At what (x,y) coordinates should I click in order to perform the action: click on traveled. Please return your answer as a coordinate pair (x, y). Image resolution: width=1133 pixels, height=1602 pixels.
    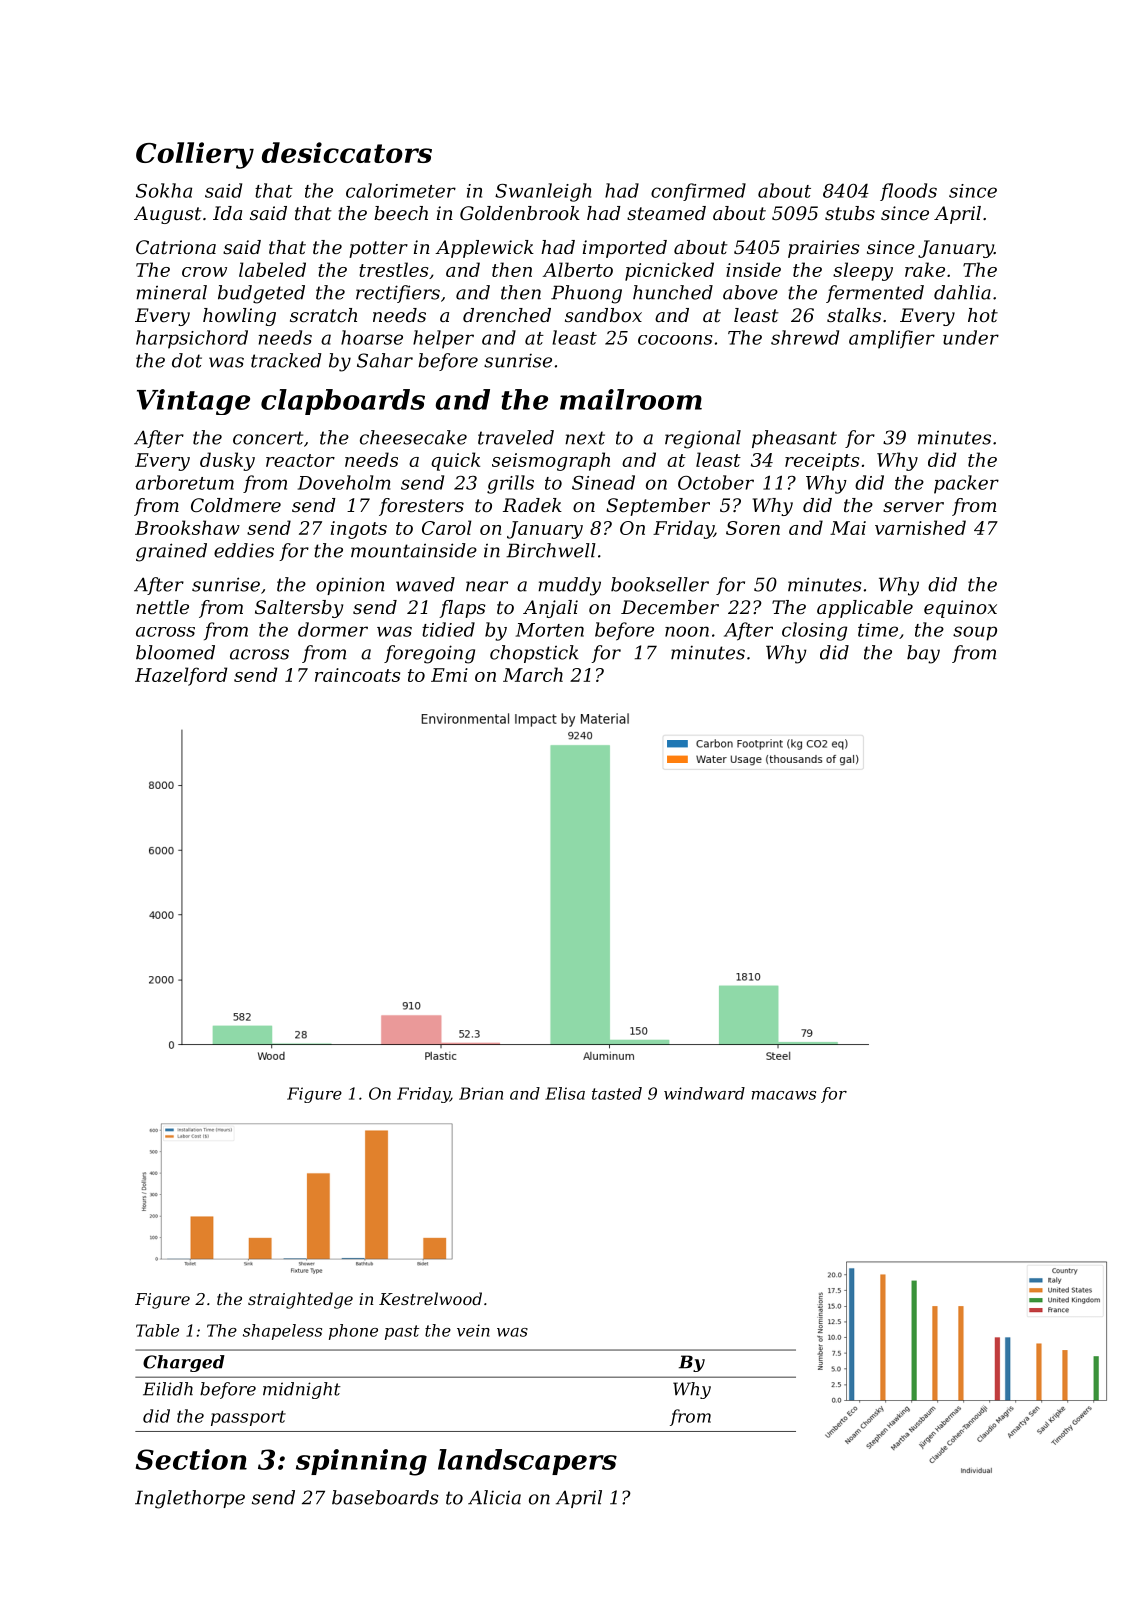
    Looking at the image, I should click on (516, 437).
